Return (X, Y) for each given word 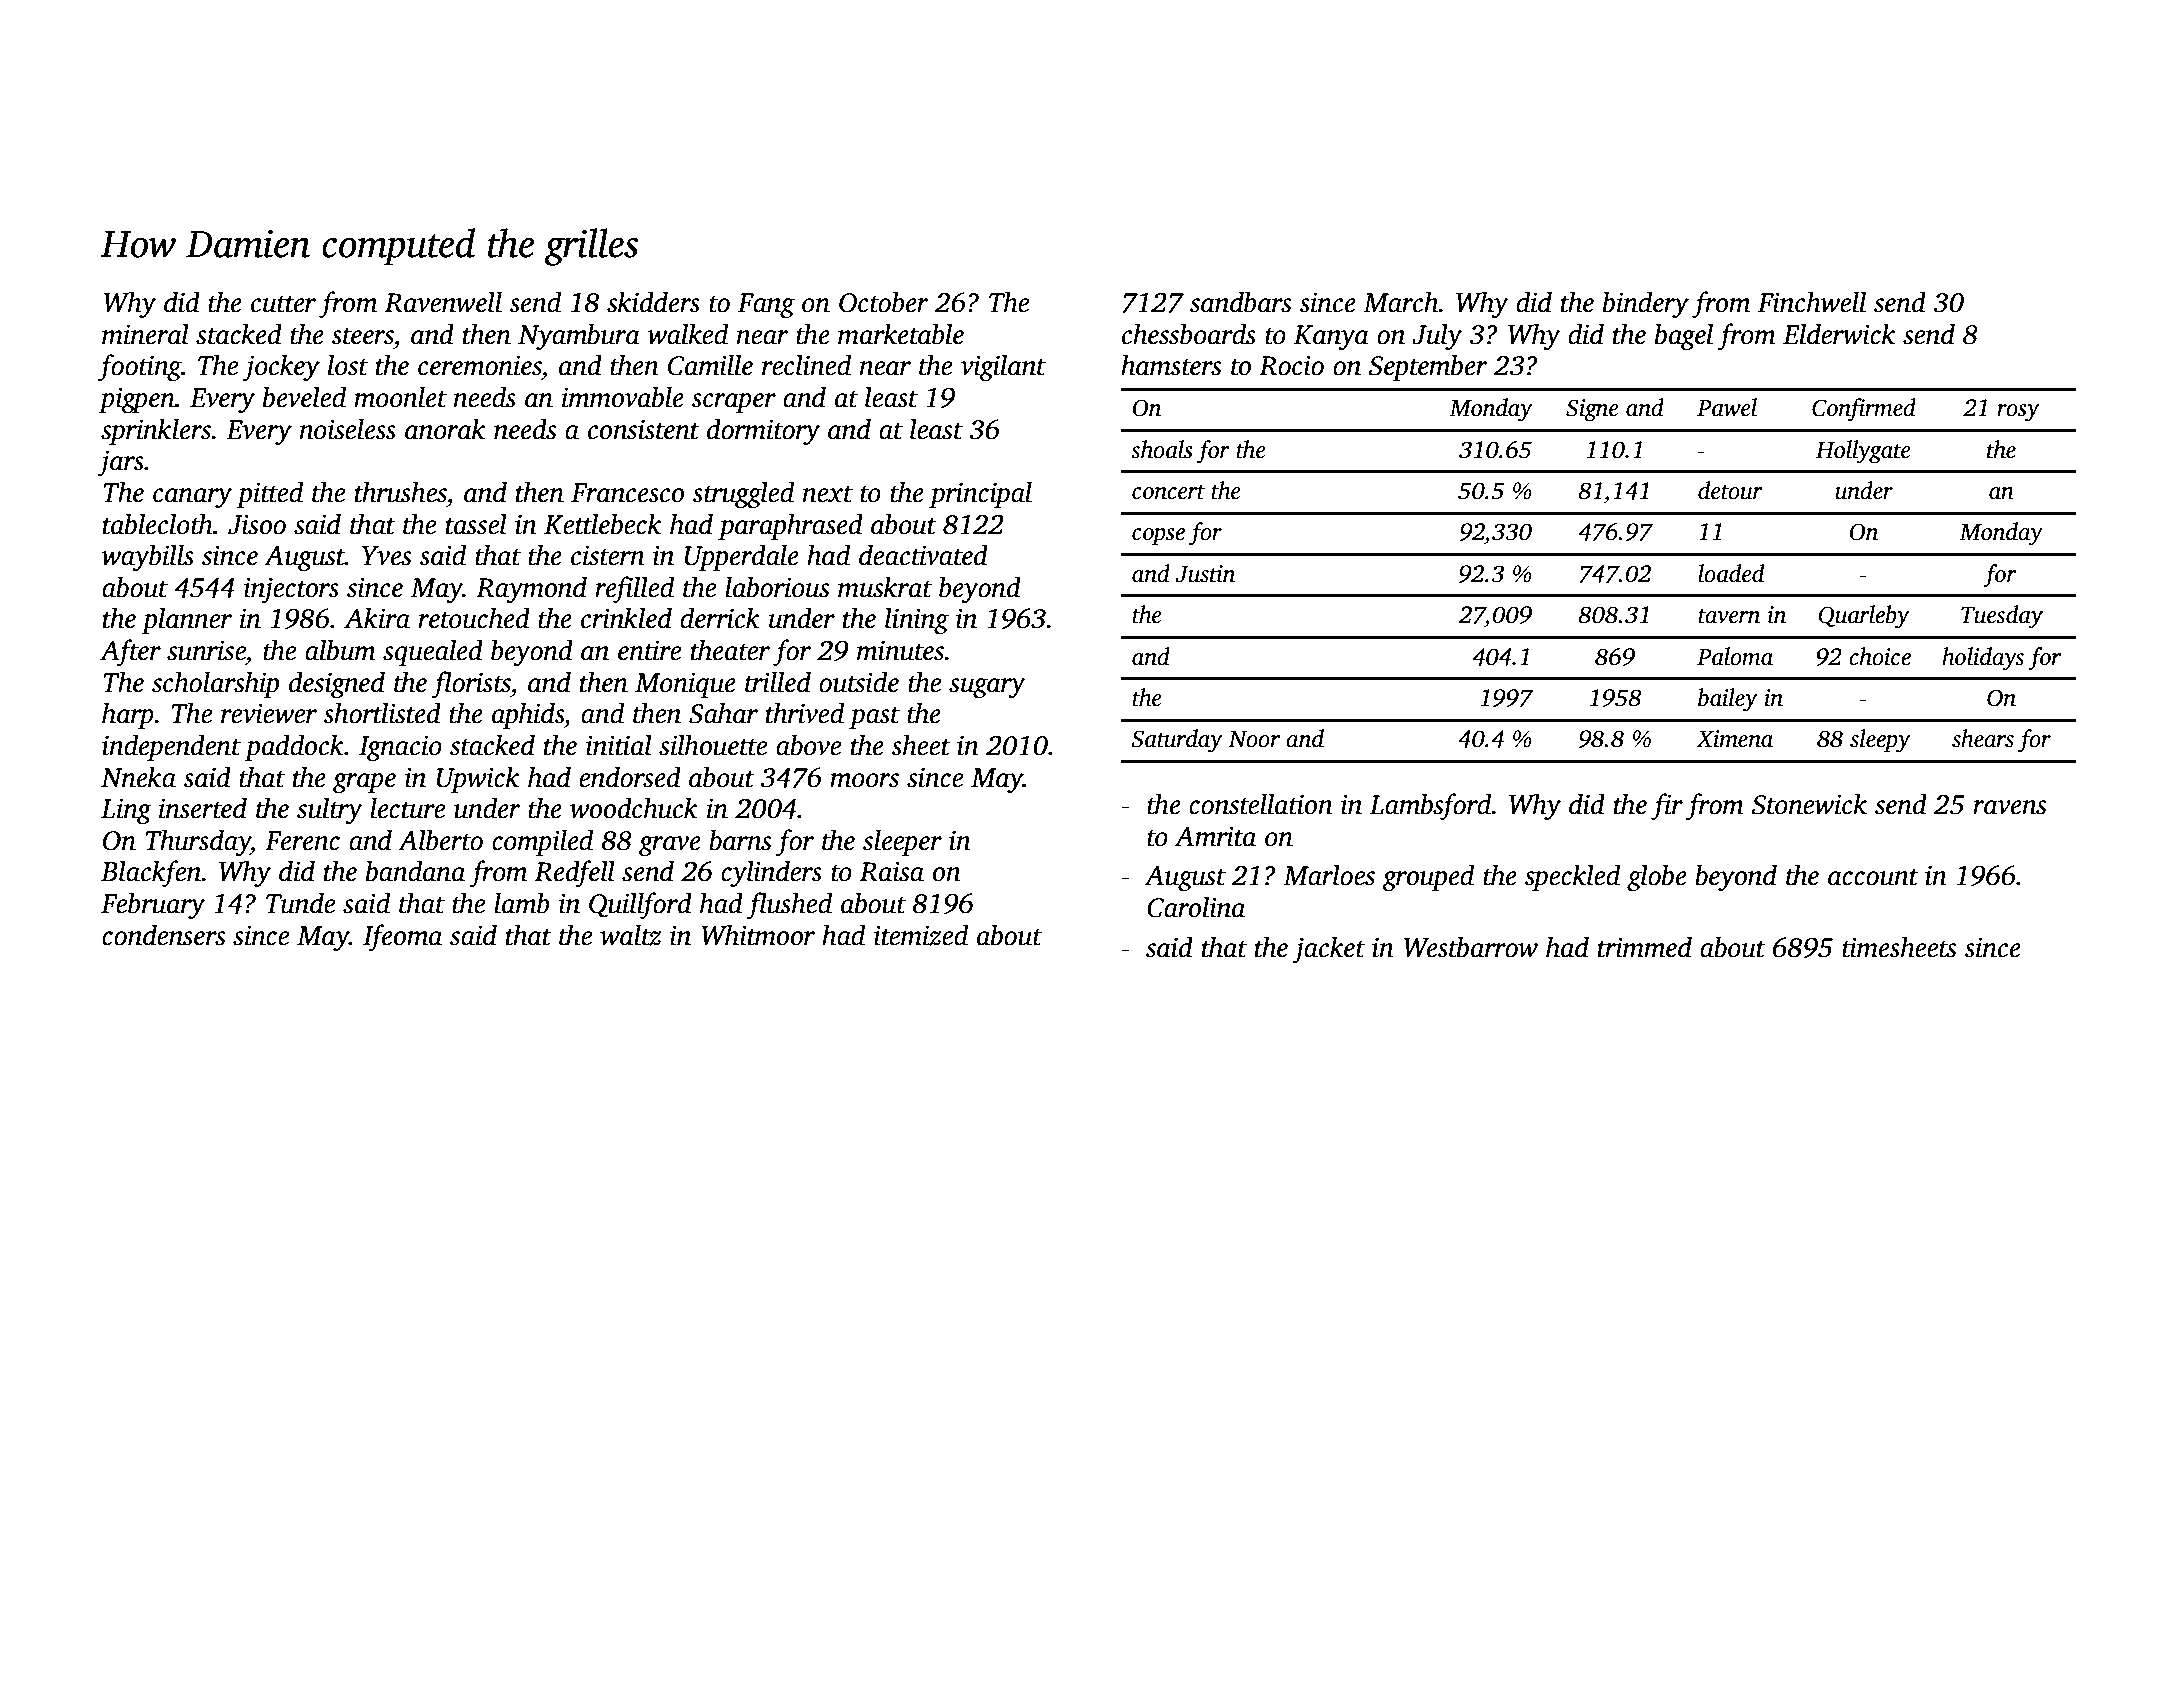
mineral (145, 334)
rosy (2018, 413)
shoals (1162, 449)
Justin (1205, 574)
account (1873, 877)
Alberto (440, 840)
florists (471, 684)
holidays (1983, 659)
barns (740, 840)
